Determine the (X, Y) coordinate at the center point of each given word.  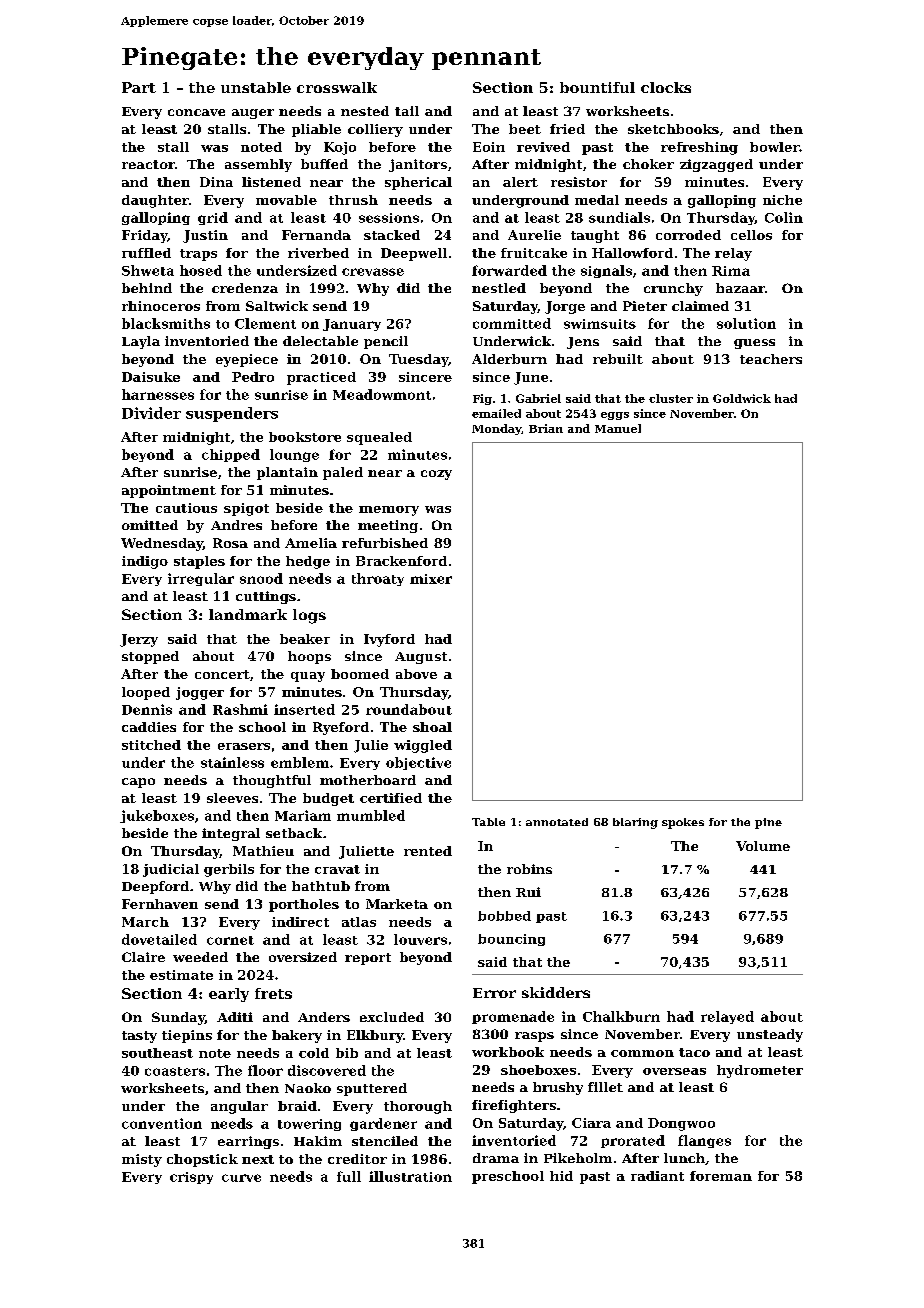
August (421, 658)
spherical (418, 183)
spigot (246, 509)
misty (142, 1160)
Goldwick (742, 398)
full (349, 1176)
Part (139, 87)
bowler (774, 147)
